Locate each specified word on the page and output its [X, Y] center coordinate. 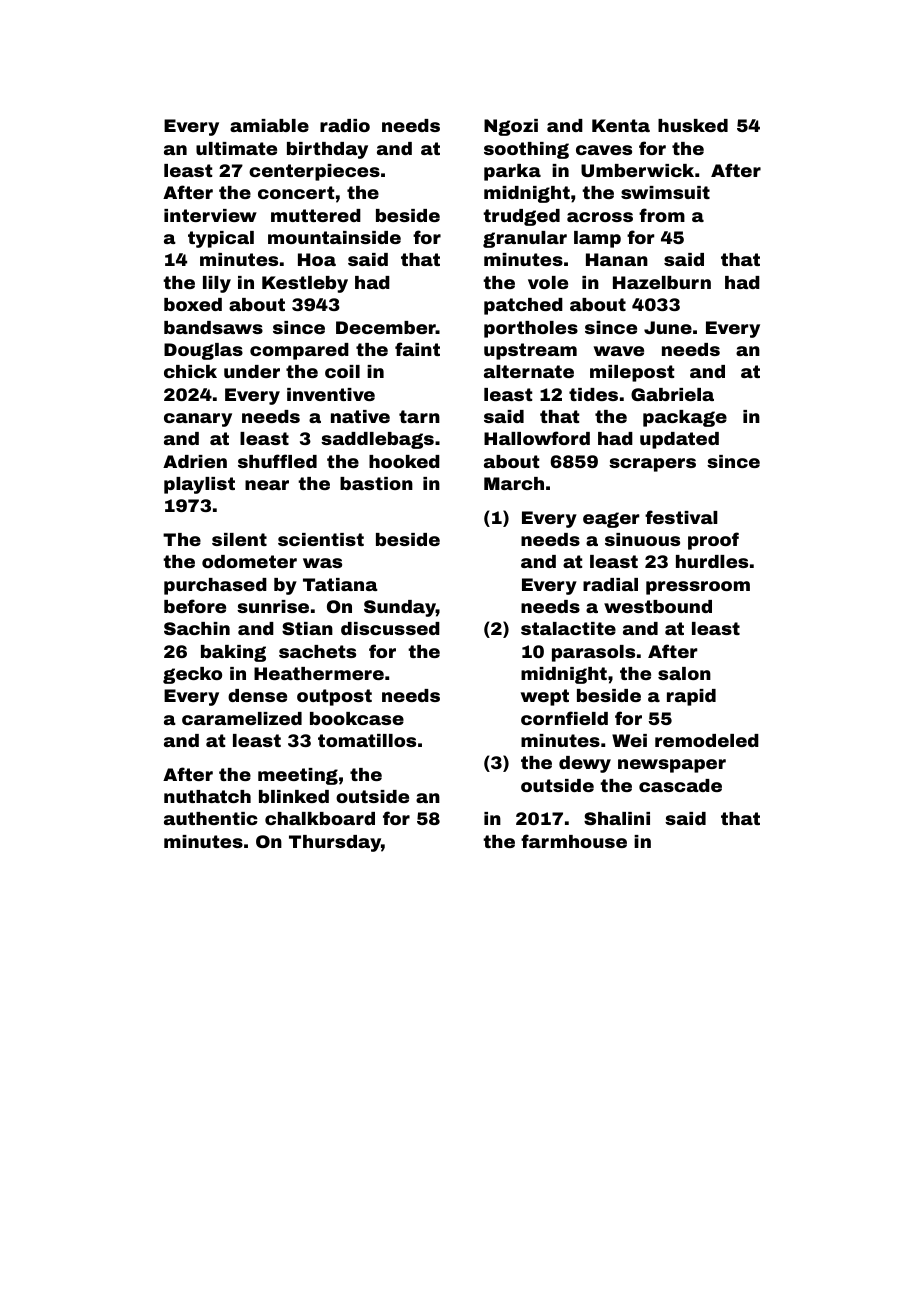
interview [210, 215]
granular [525, 239]
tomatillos [367, 740]
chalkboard [320, 818]
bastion [376, 483]
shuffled [277, 461]
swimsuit [665, 192]
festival [681, 517]
